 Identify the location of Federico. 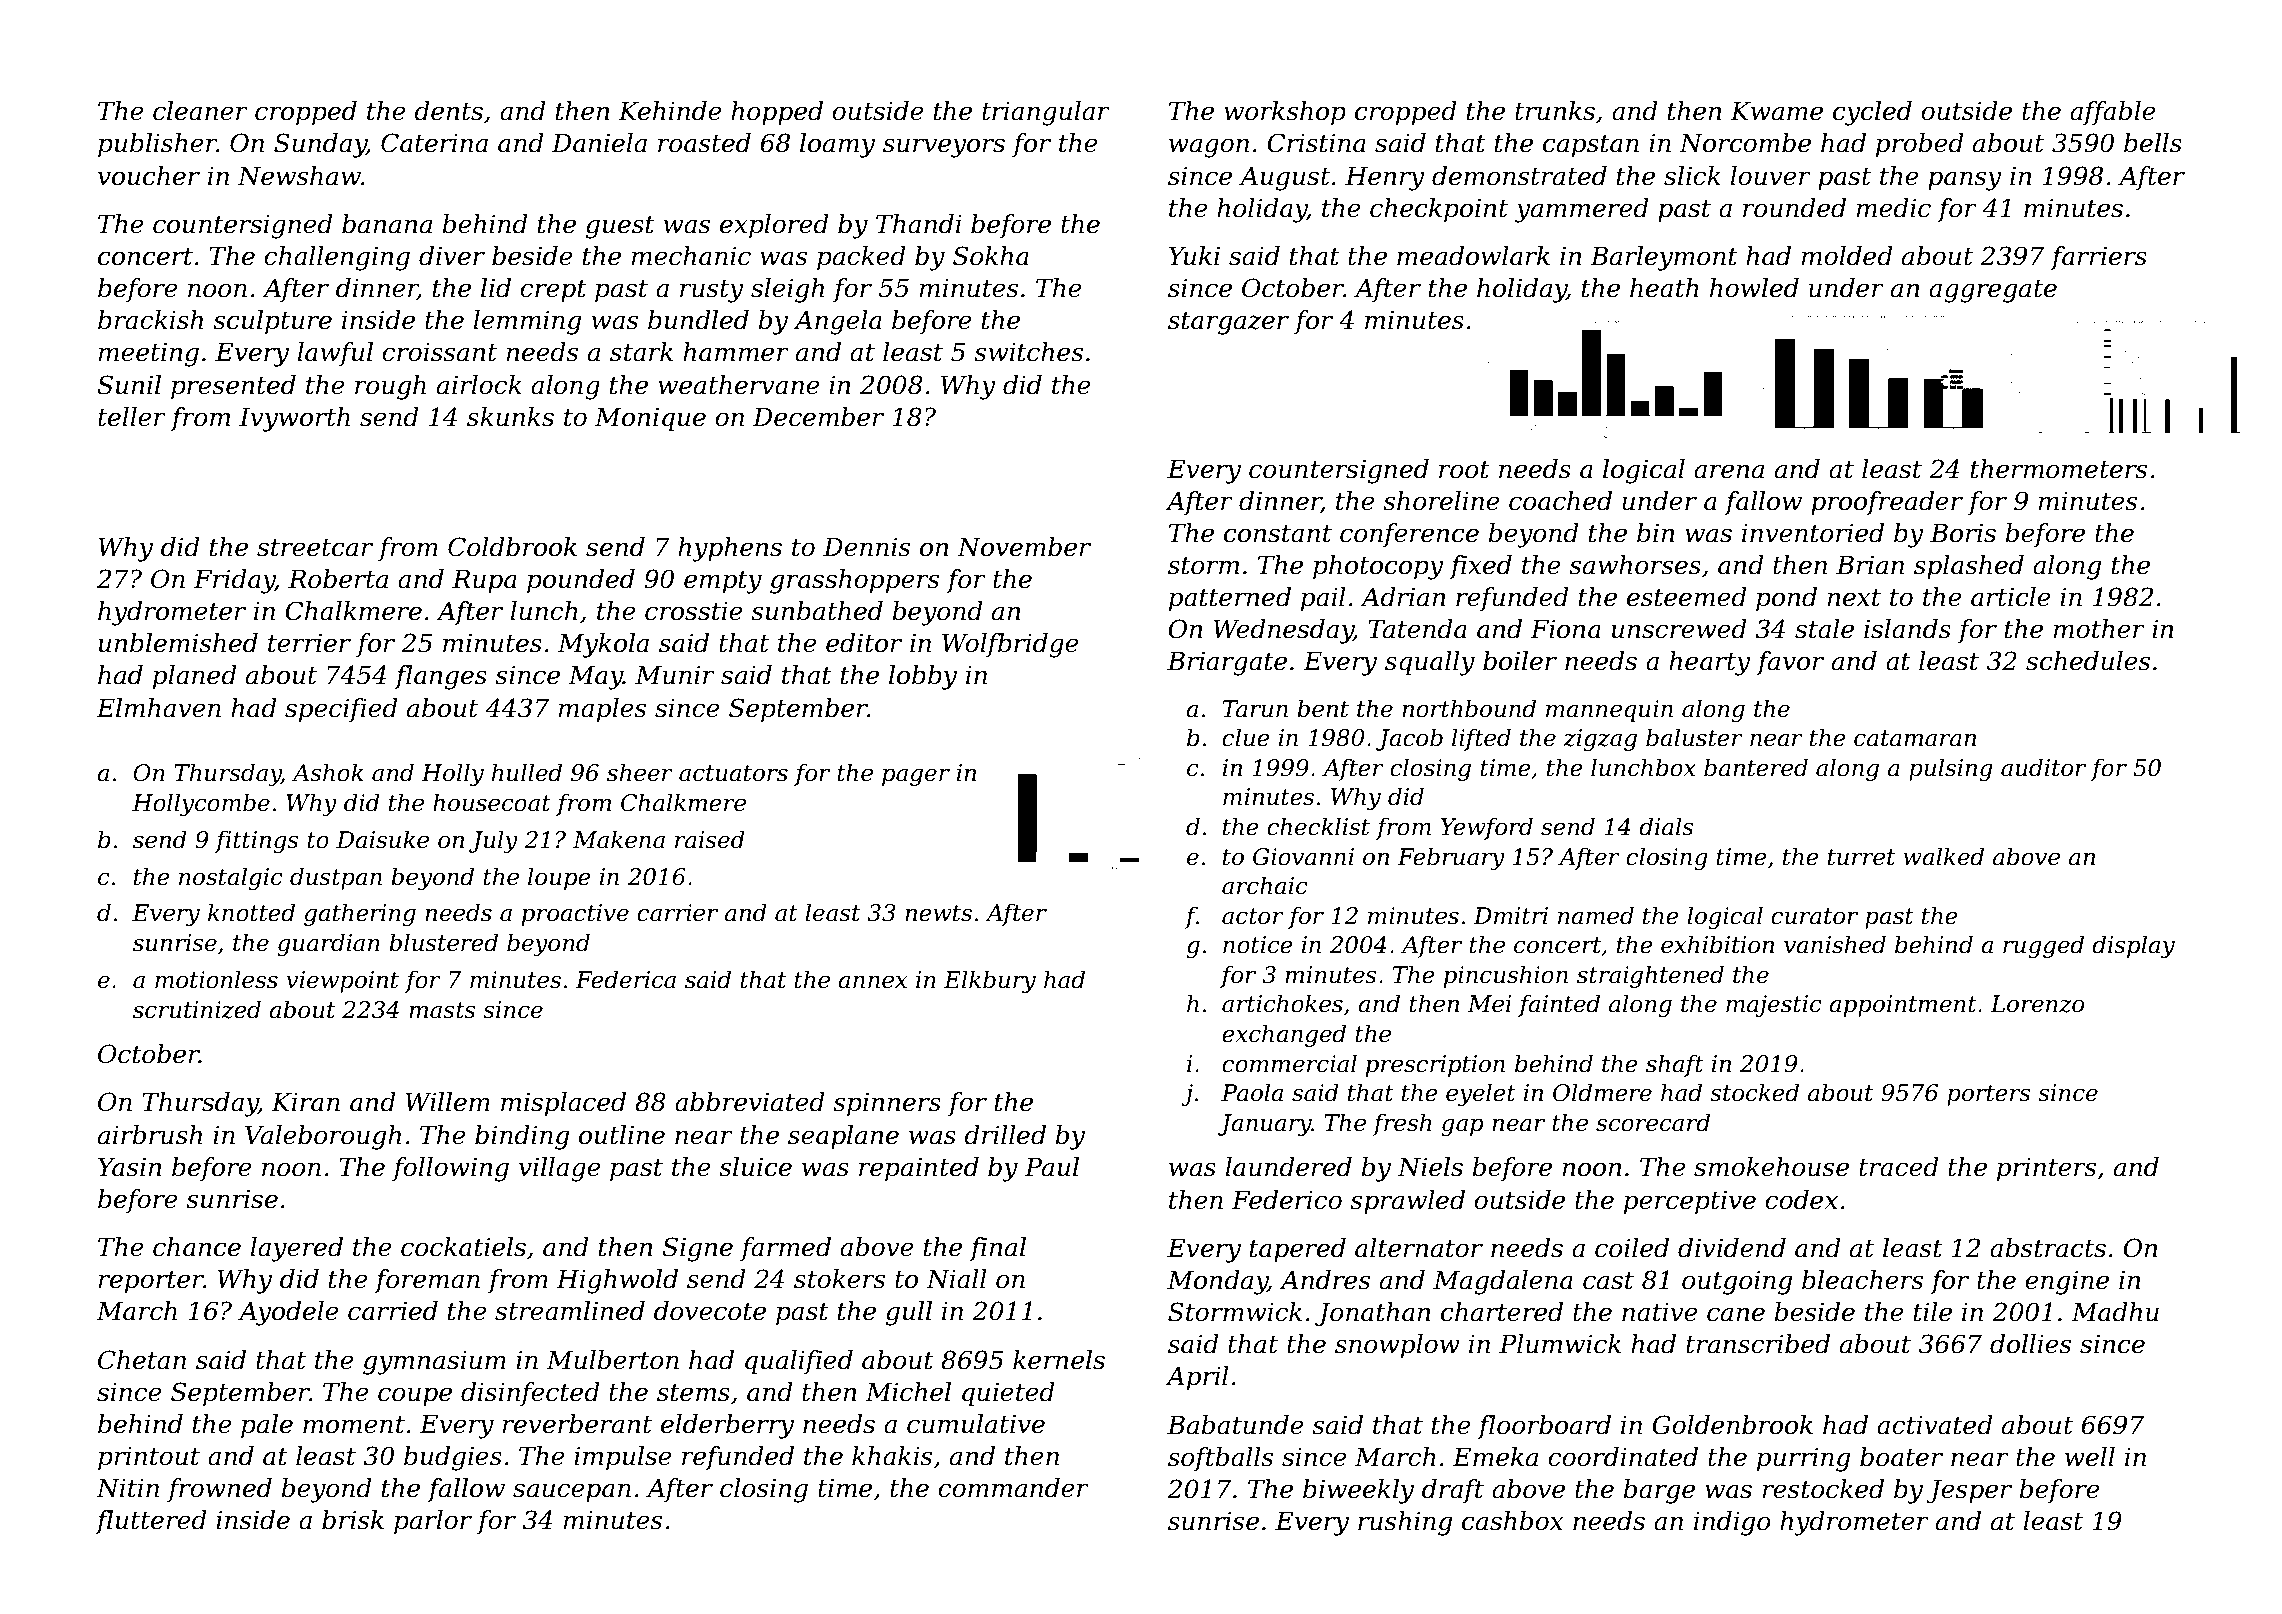
(1287, 1200).
